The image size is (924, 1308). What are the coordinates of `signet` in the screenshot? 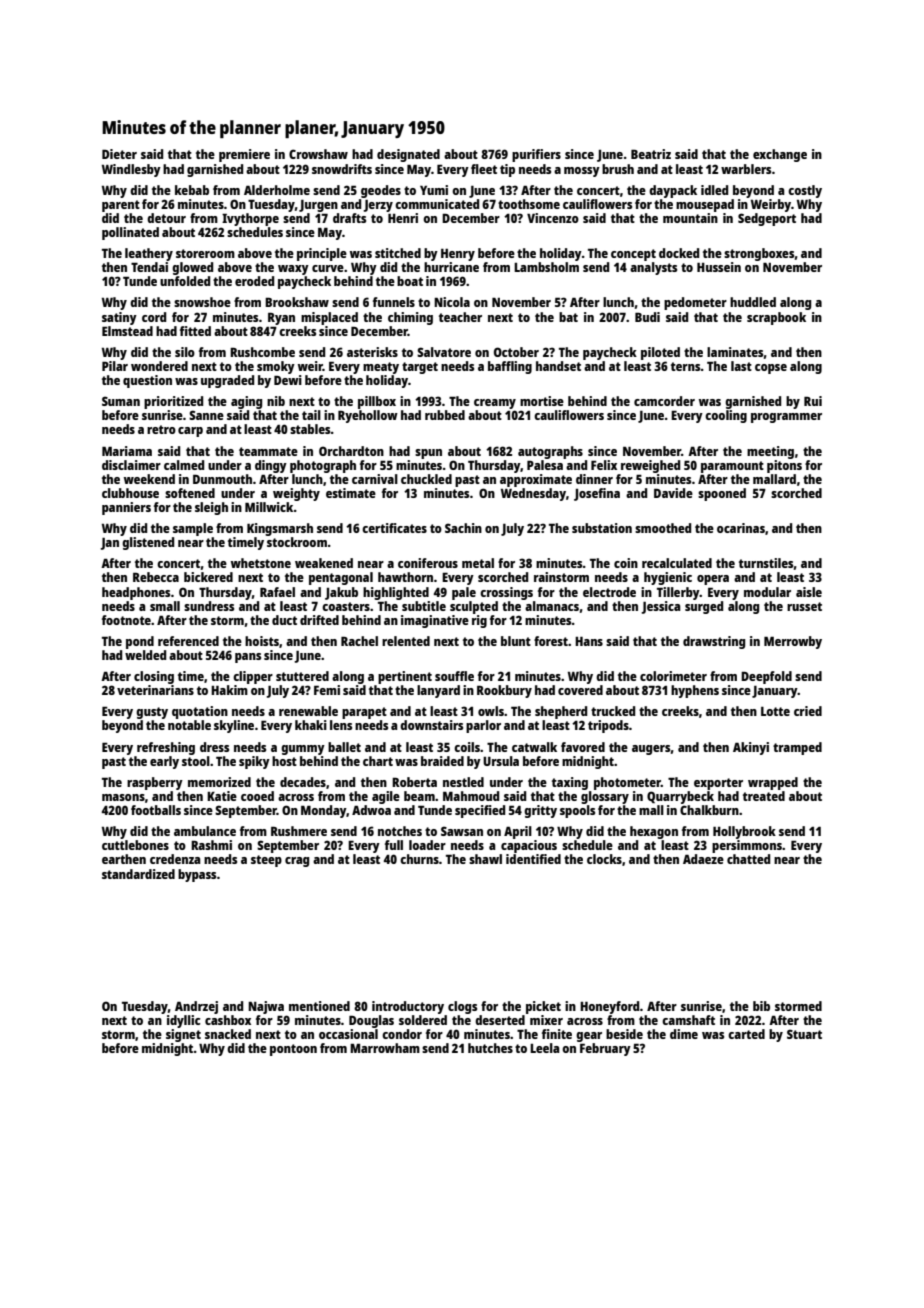 It's located at (183, 1035).
